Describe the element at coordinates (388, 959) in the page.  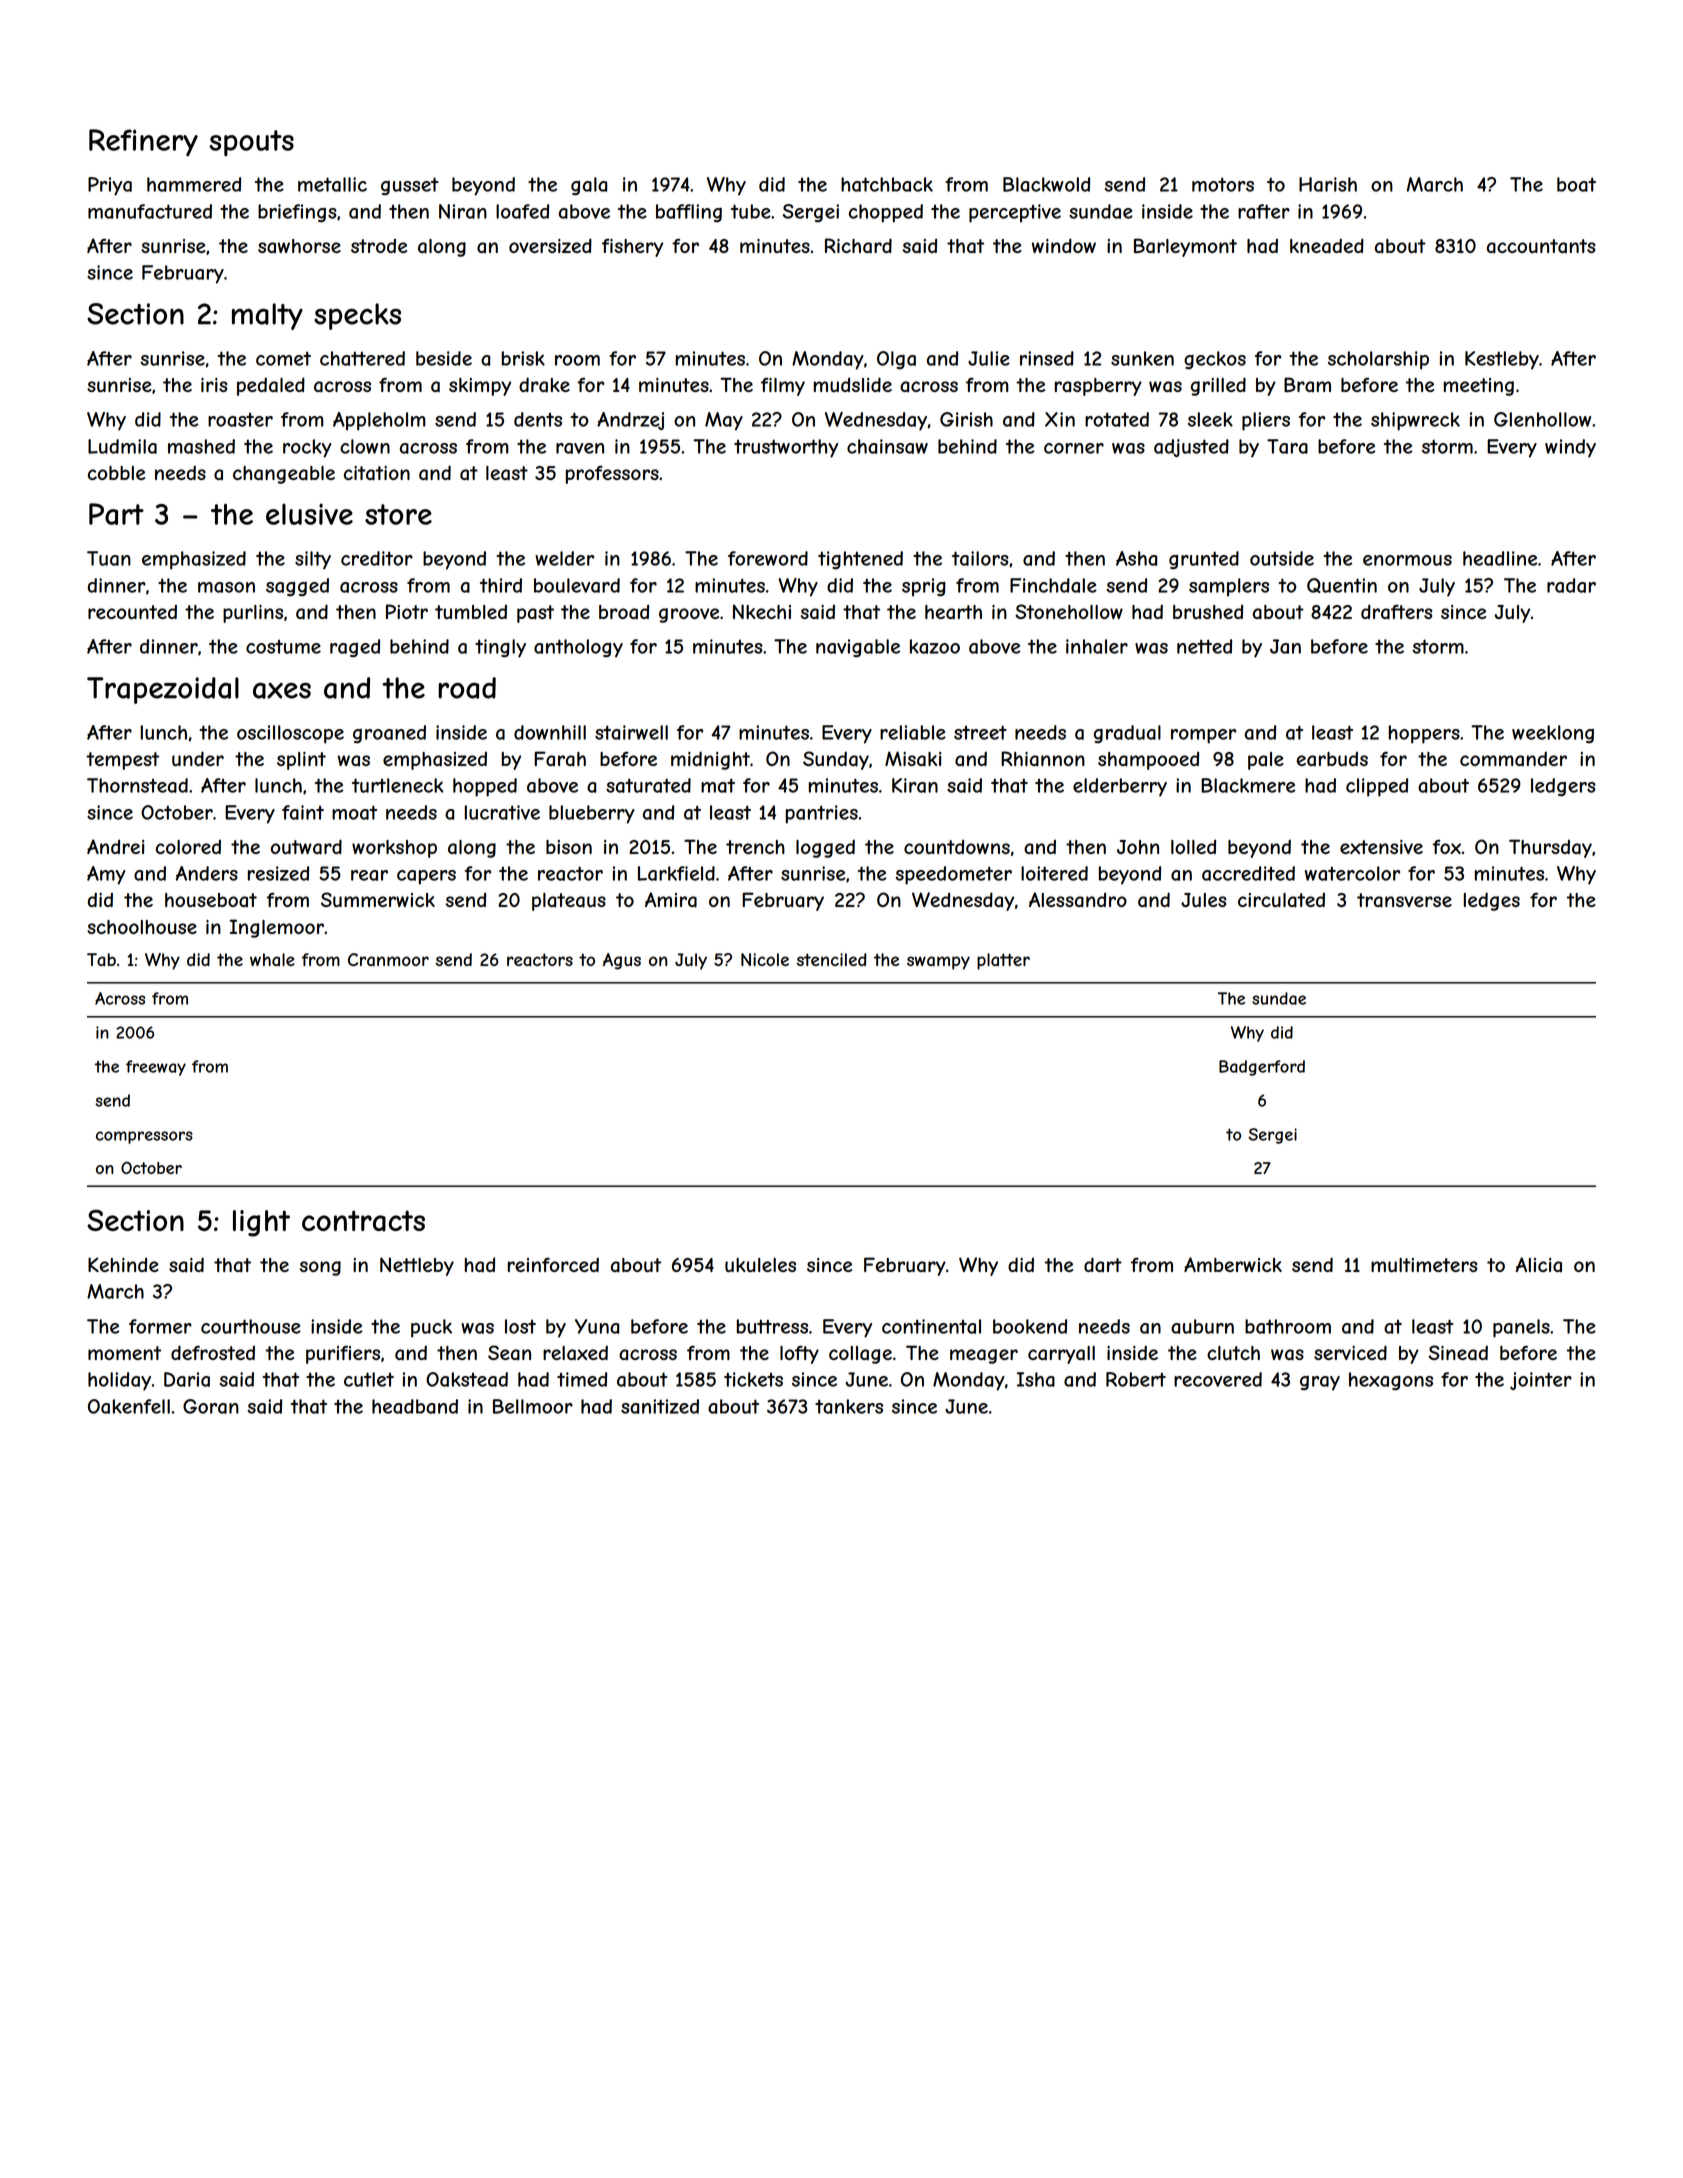
I see `Cranmoor` at that location.
